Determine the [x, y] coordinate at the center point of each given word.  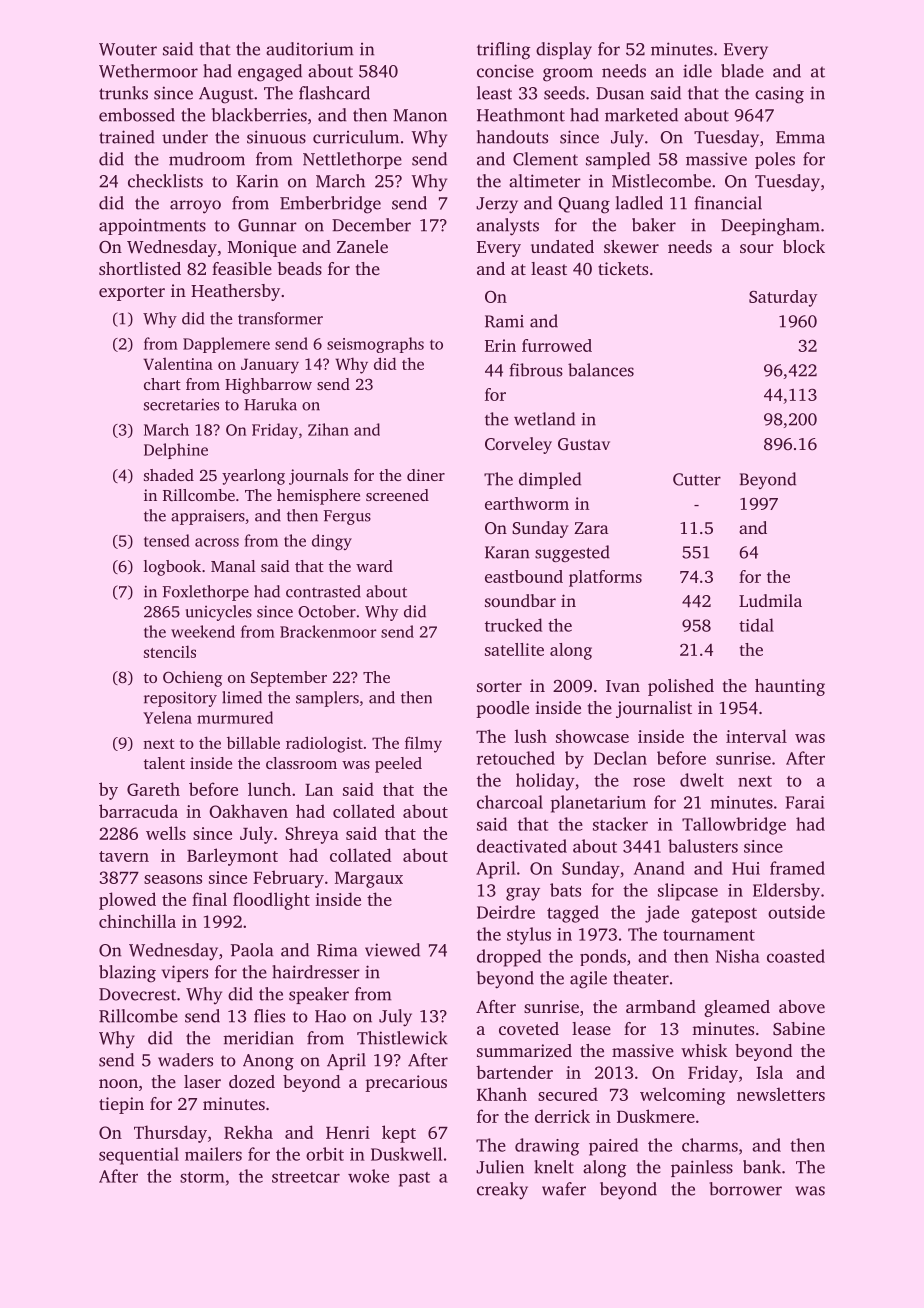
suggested [572, 553]
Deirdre [506, 912]
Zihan [328, 429]
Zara [591, 528]
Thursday [170, 1134]
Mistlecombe [661, 181]
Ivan [623, 686]
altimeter [545, 181]
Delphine [176, 451]
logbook [172, 568]
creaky [502, 1191]
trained [127, 137]
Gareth [153, 789]
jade [662, 914]
